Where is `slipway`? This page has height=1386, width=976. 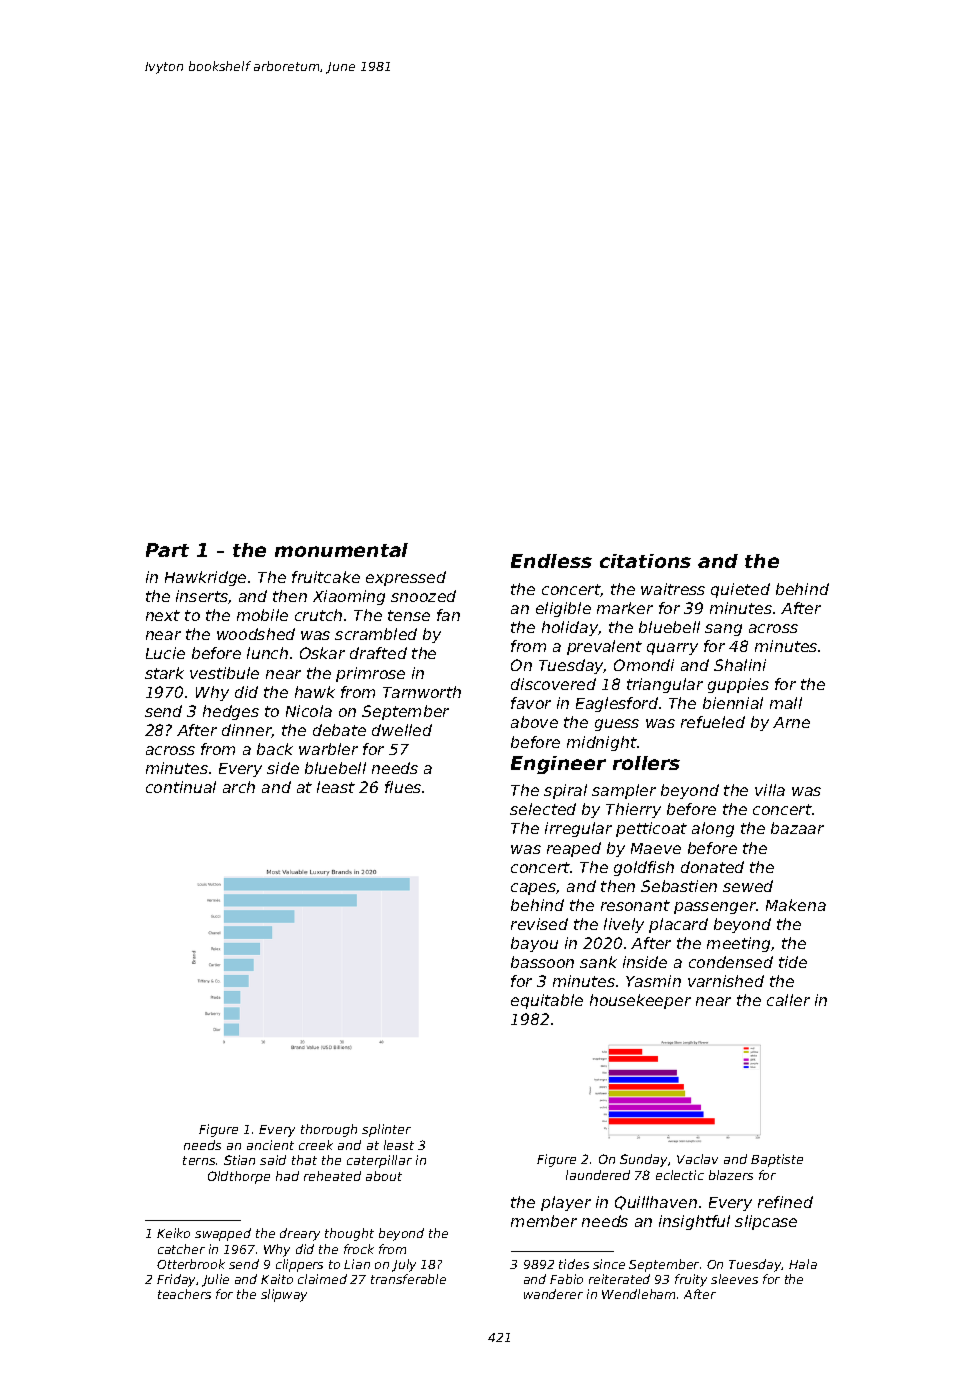 slipway is located at coordinates (284, 1295).
